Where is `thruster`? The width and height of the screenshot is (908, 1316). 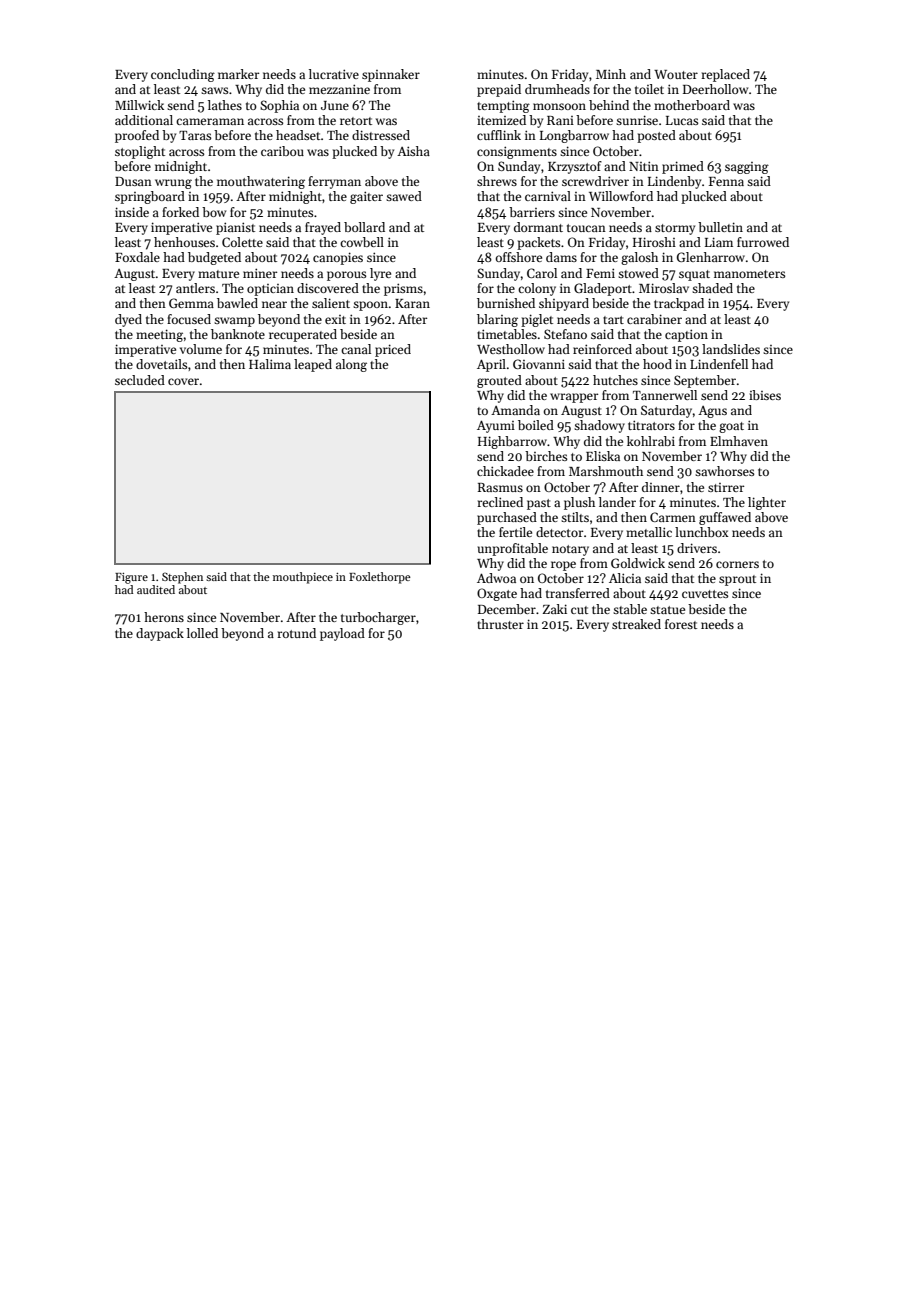
thruster is located at coordinates (500, 624).
